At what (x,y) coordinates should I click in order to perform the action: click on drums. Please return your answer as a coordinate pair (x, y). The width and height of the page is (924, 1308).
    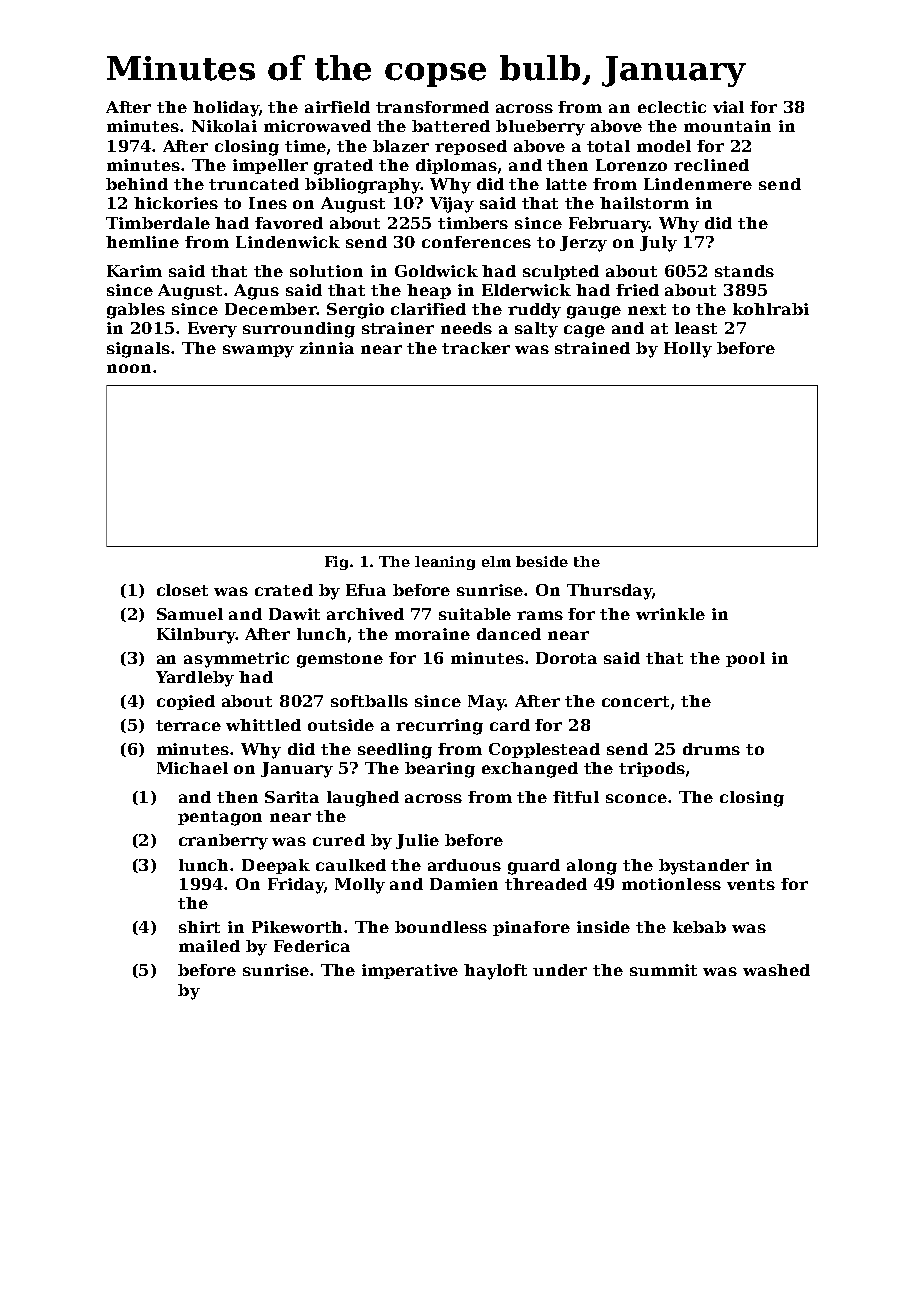
    Looking at the image, I should click on (711, 749).
